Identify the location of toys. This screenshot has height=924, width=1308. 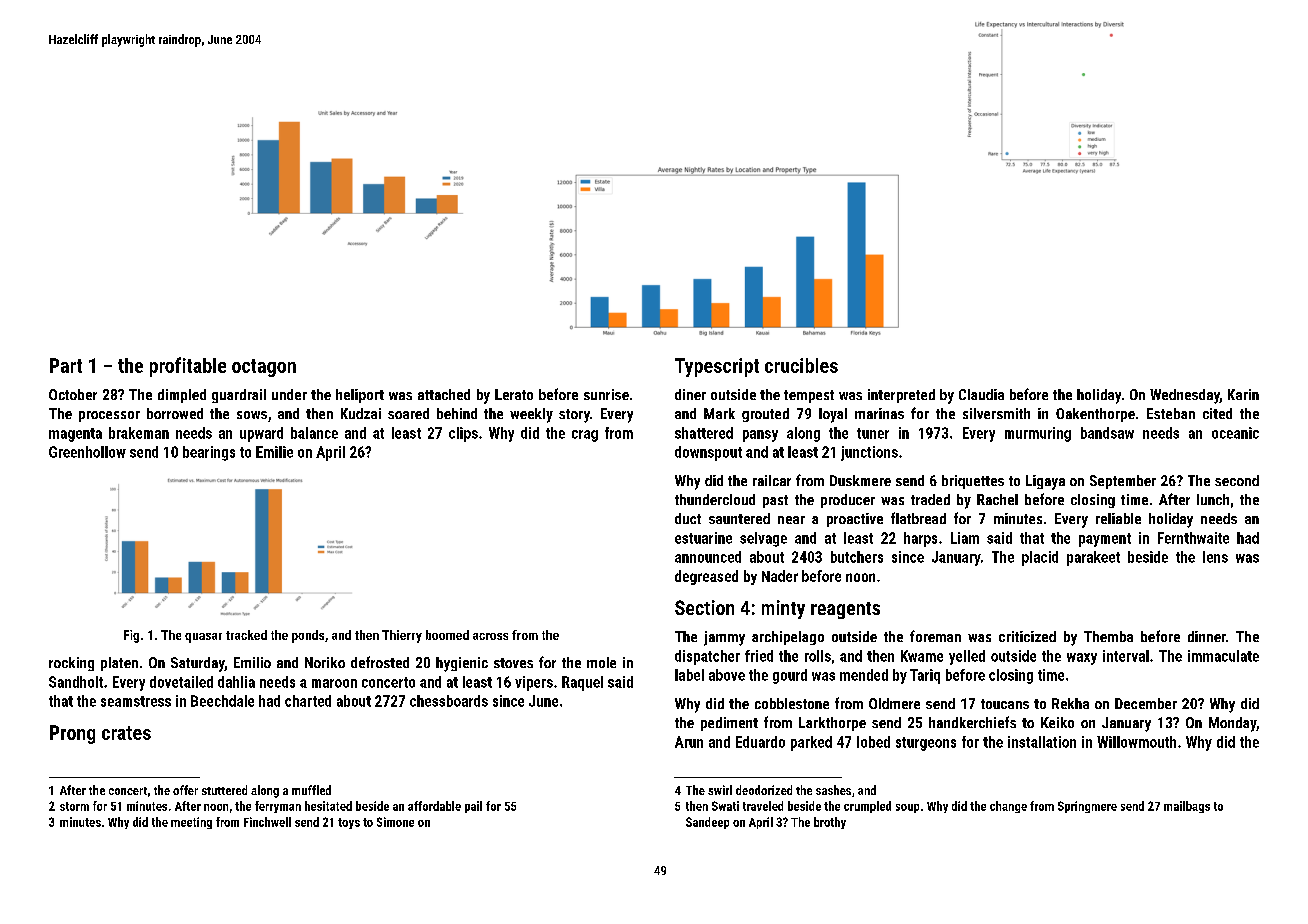
(349, 823).
